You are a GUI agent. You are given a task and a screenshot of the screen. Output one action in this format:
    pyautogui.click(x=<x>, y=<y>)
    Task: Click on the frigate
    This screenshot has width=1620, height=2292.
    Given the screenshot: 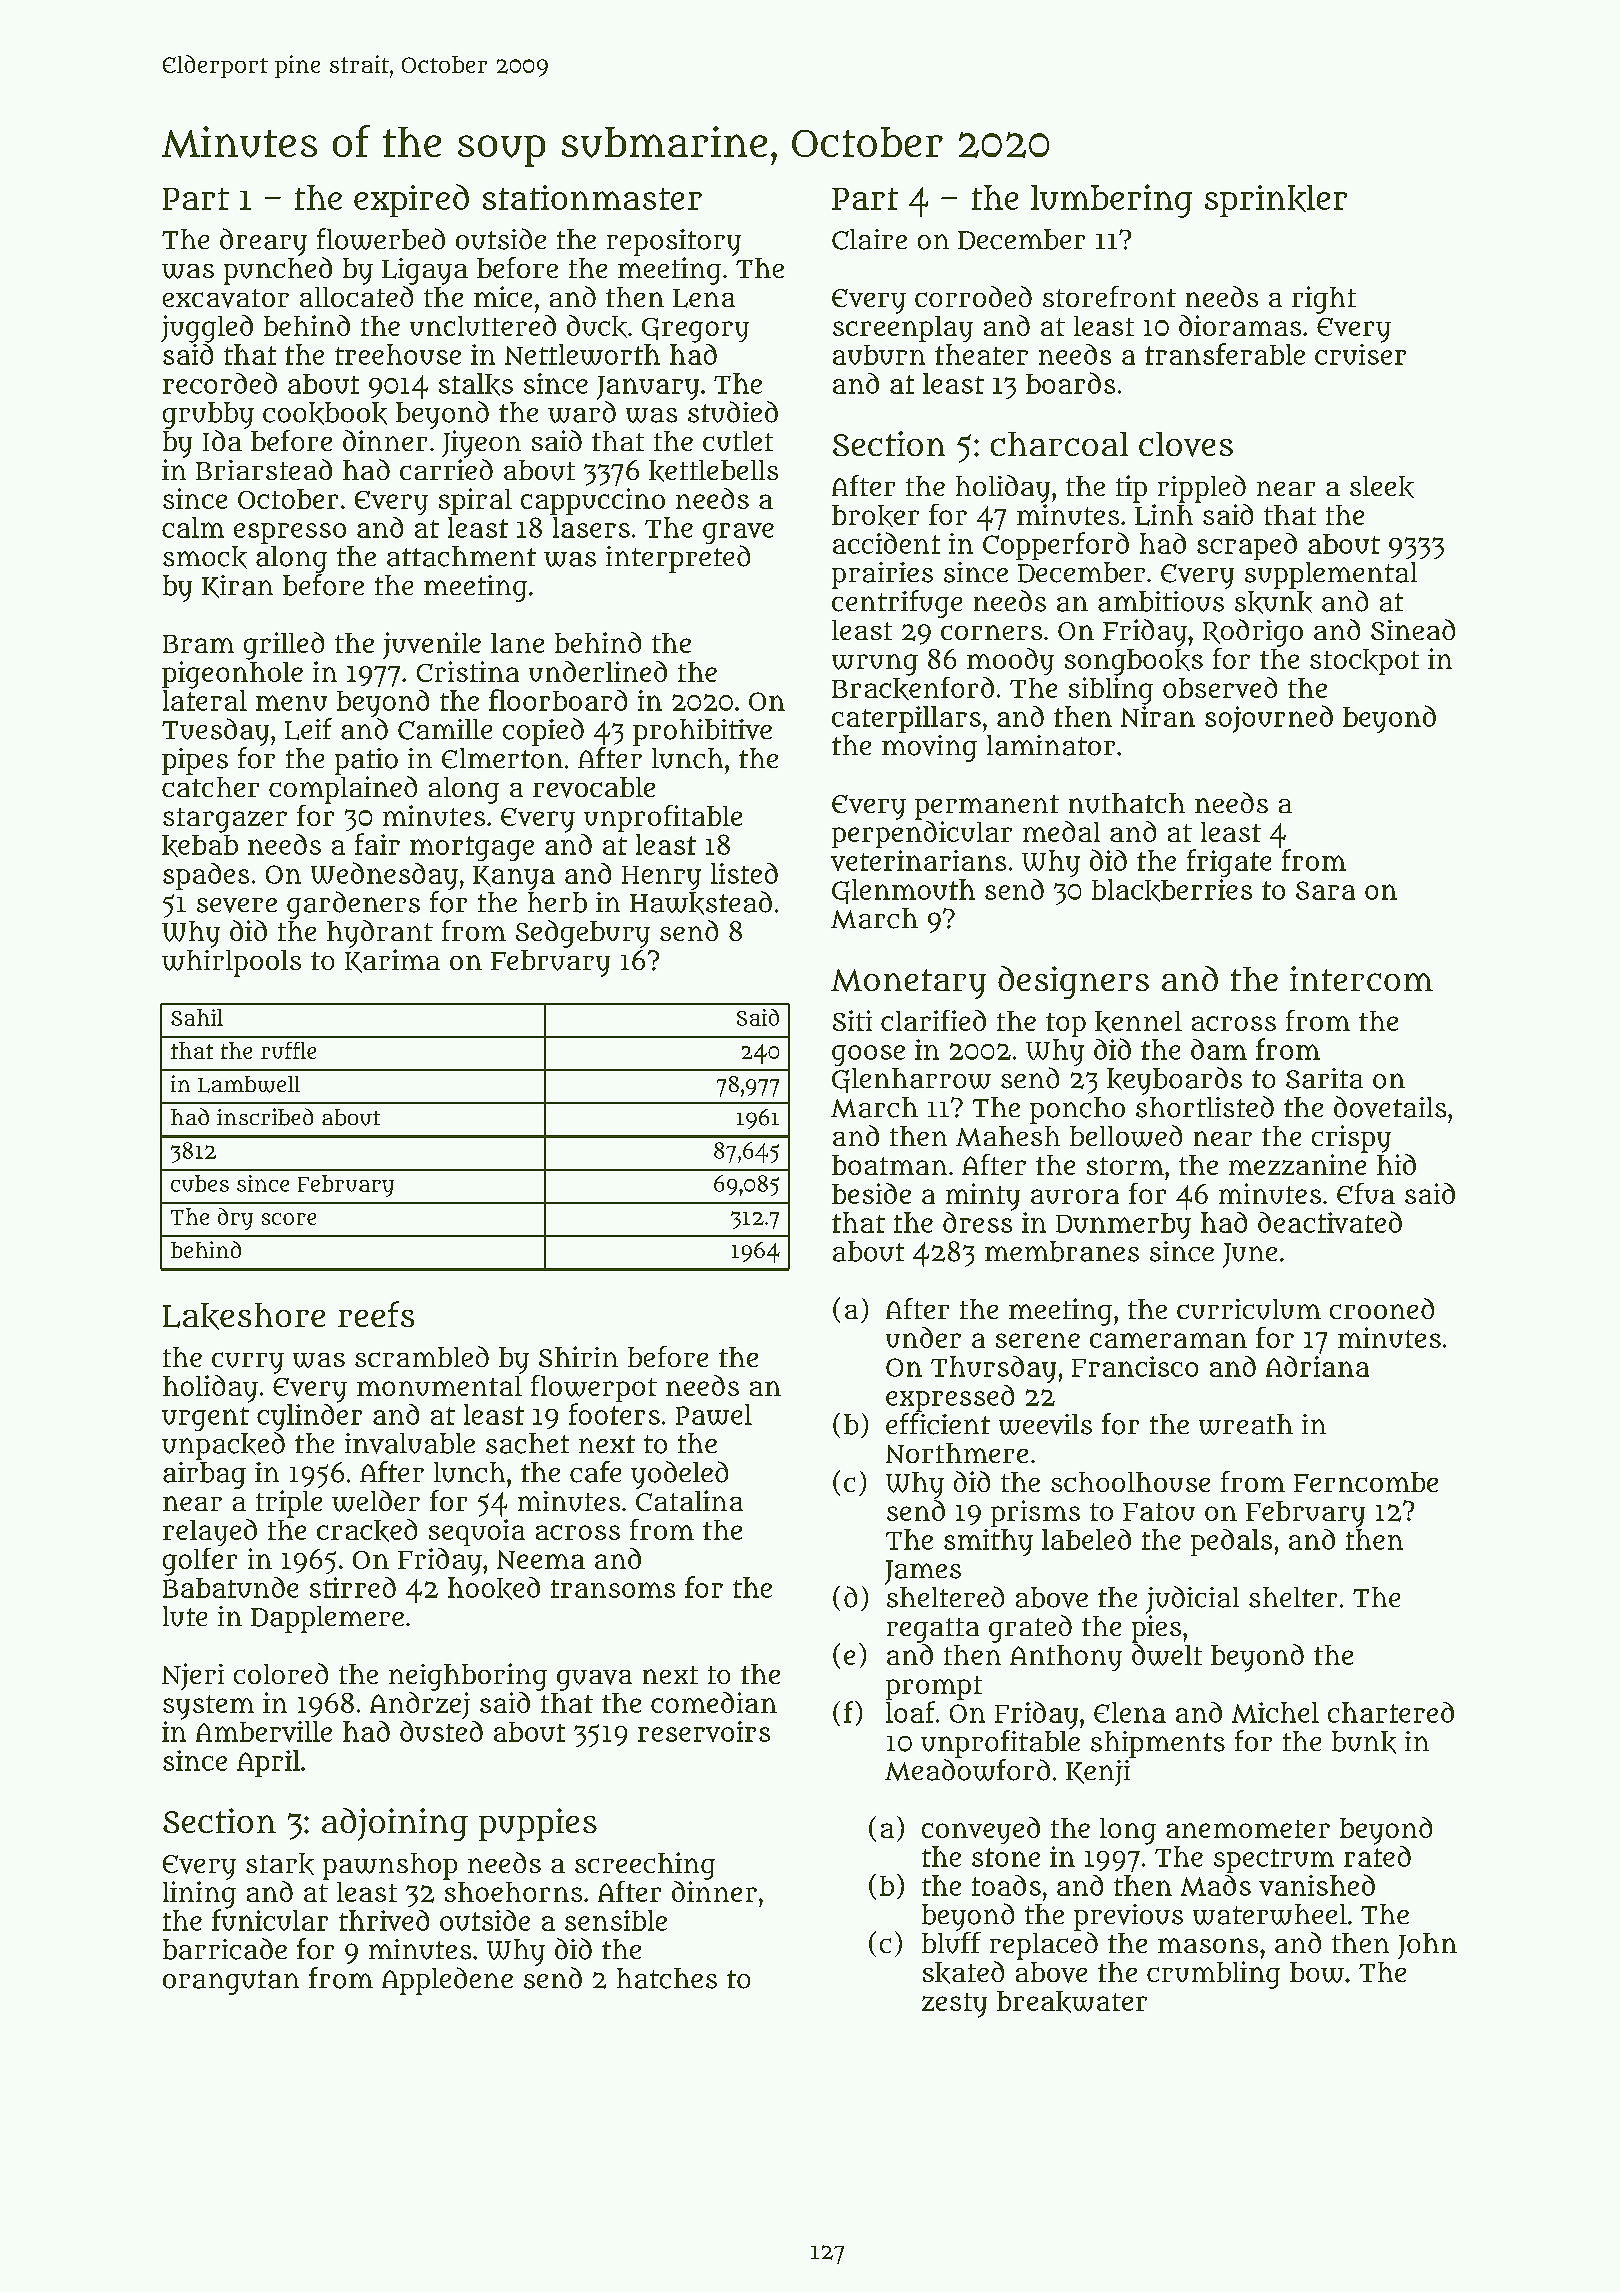 What is the action you would take?
    pyautogui.click(x=1229, y=863)
